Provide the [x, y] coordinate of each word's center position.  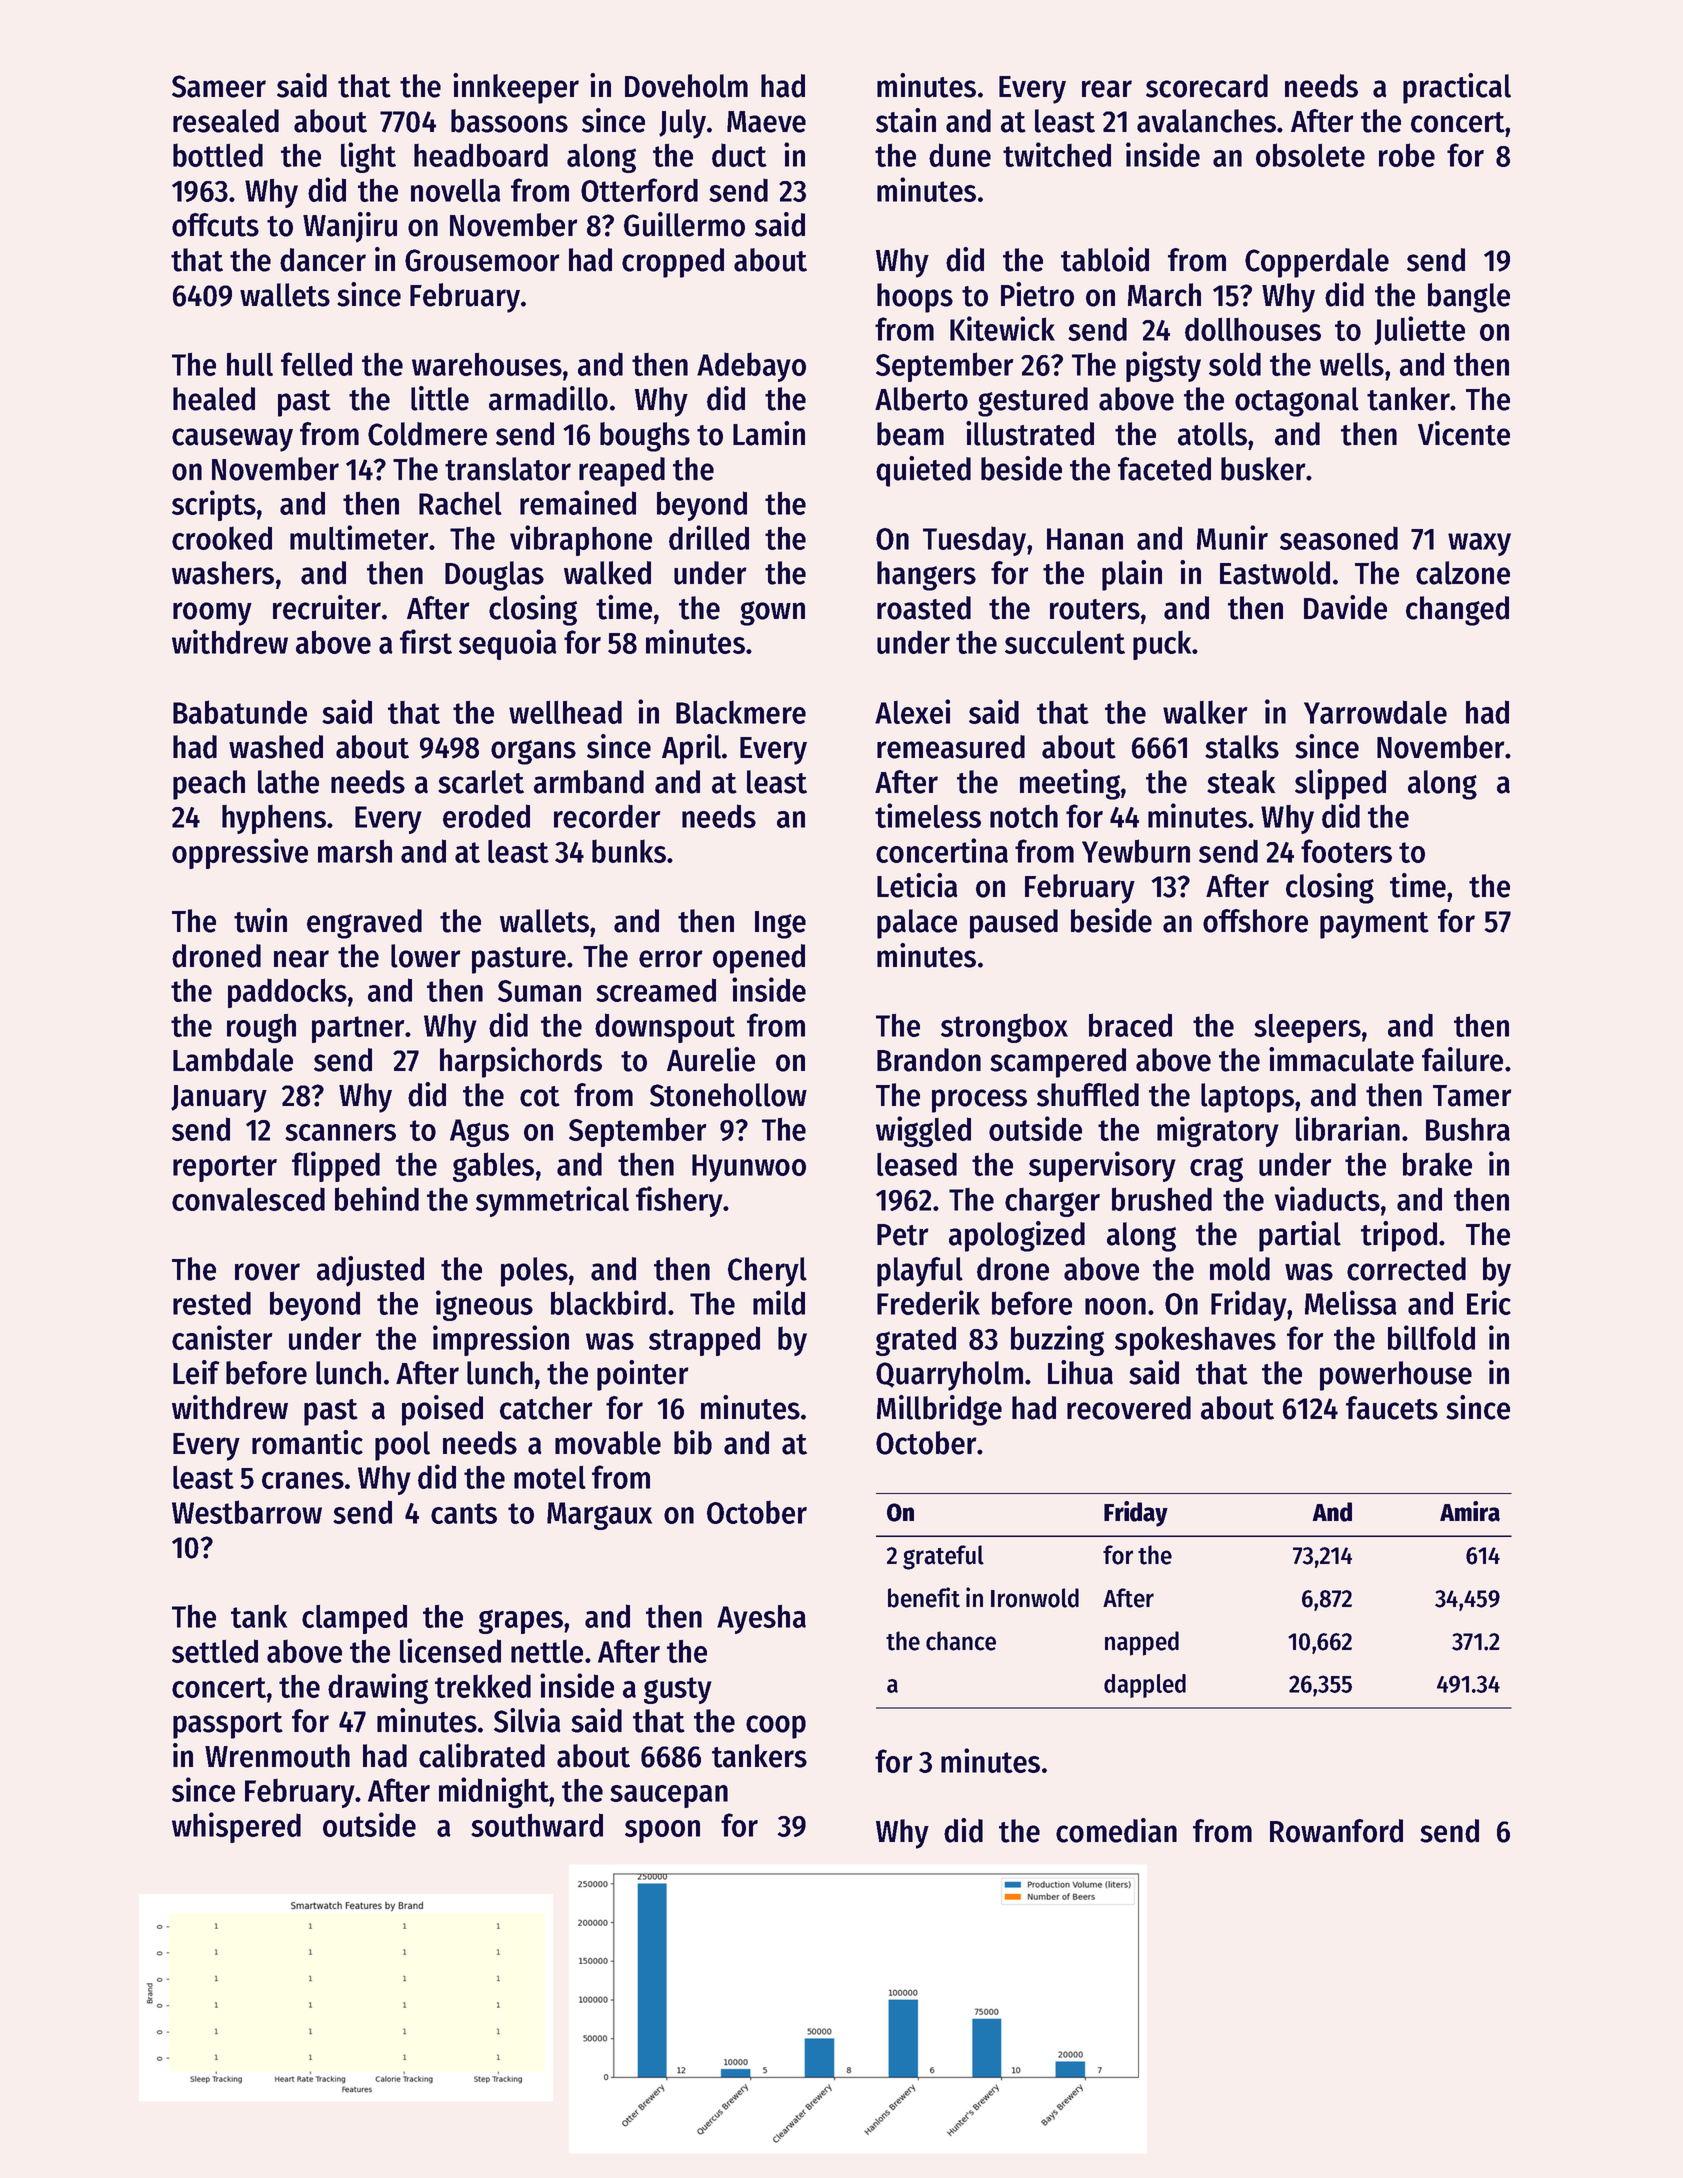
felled [316, 364]
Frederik [928, 1302]
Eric [1489, 1302]
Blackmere [741, 712]
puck [1162, 645]
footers [1346, 851]
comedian [1116, 1830]
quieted [923, 471]
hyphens [274, 819]
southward [537, 1825]
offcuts [215, 225]
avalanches [1206, 121]
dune [960, 155]
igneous [484, 1305]
